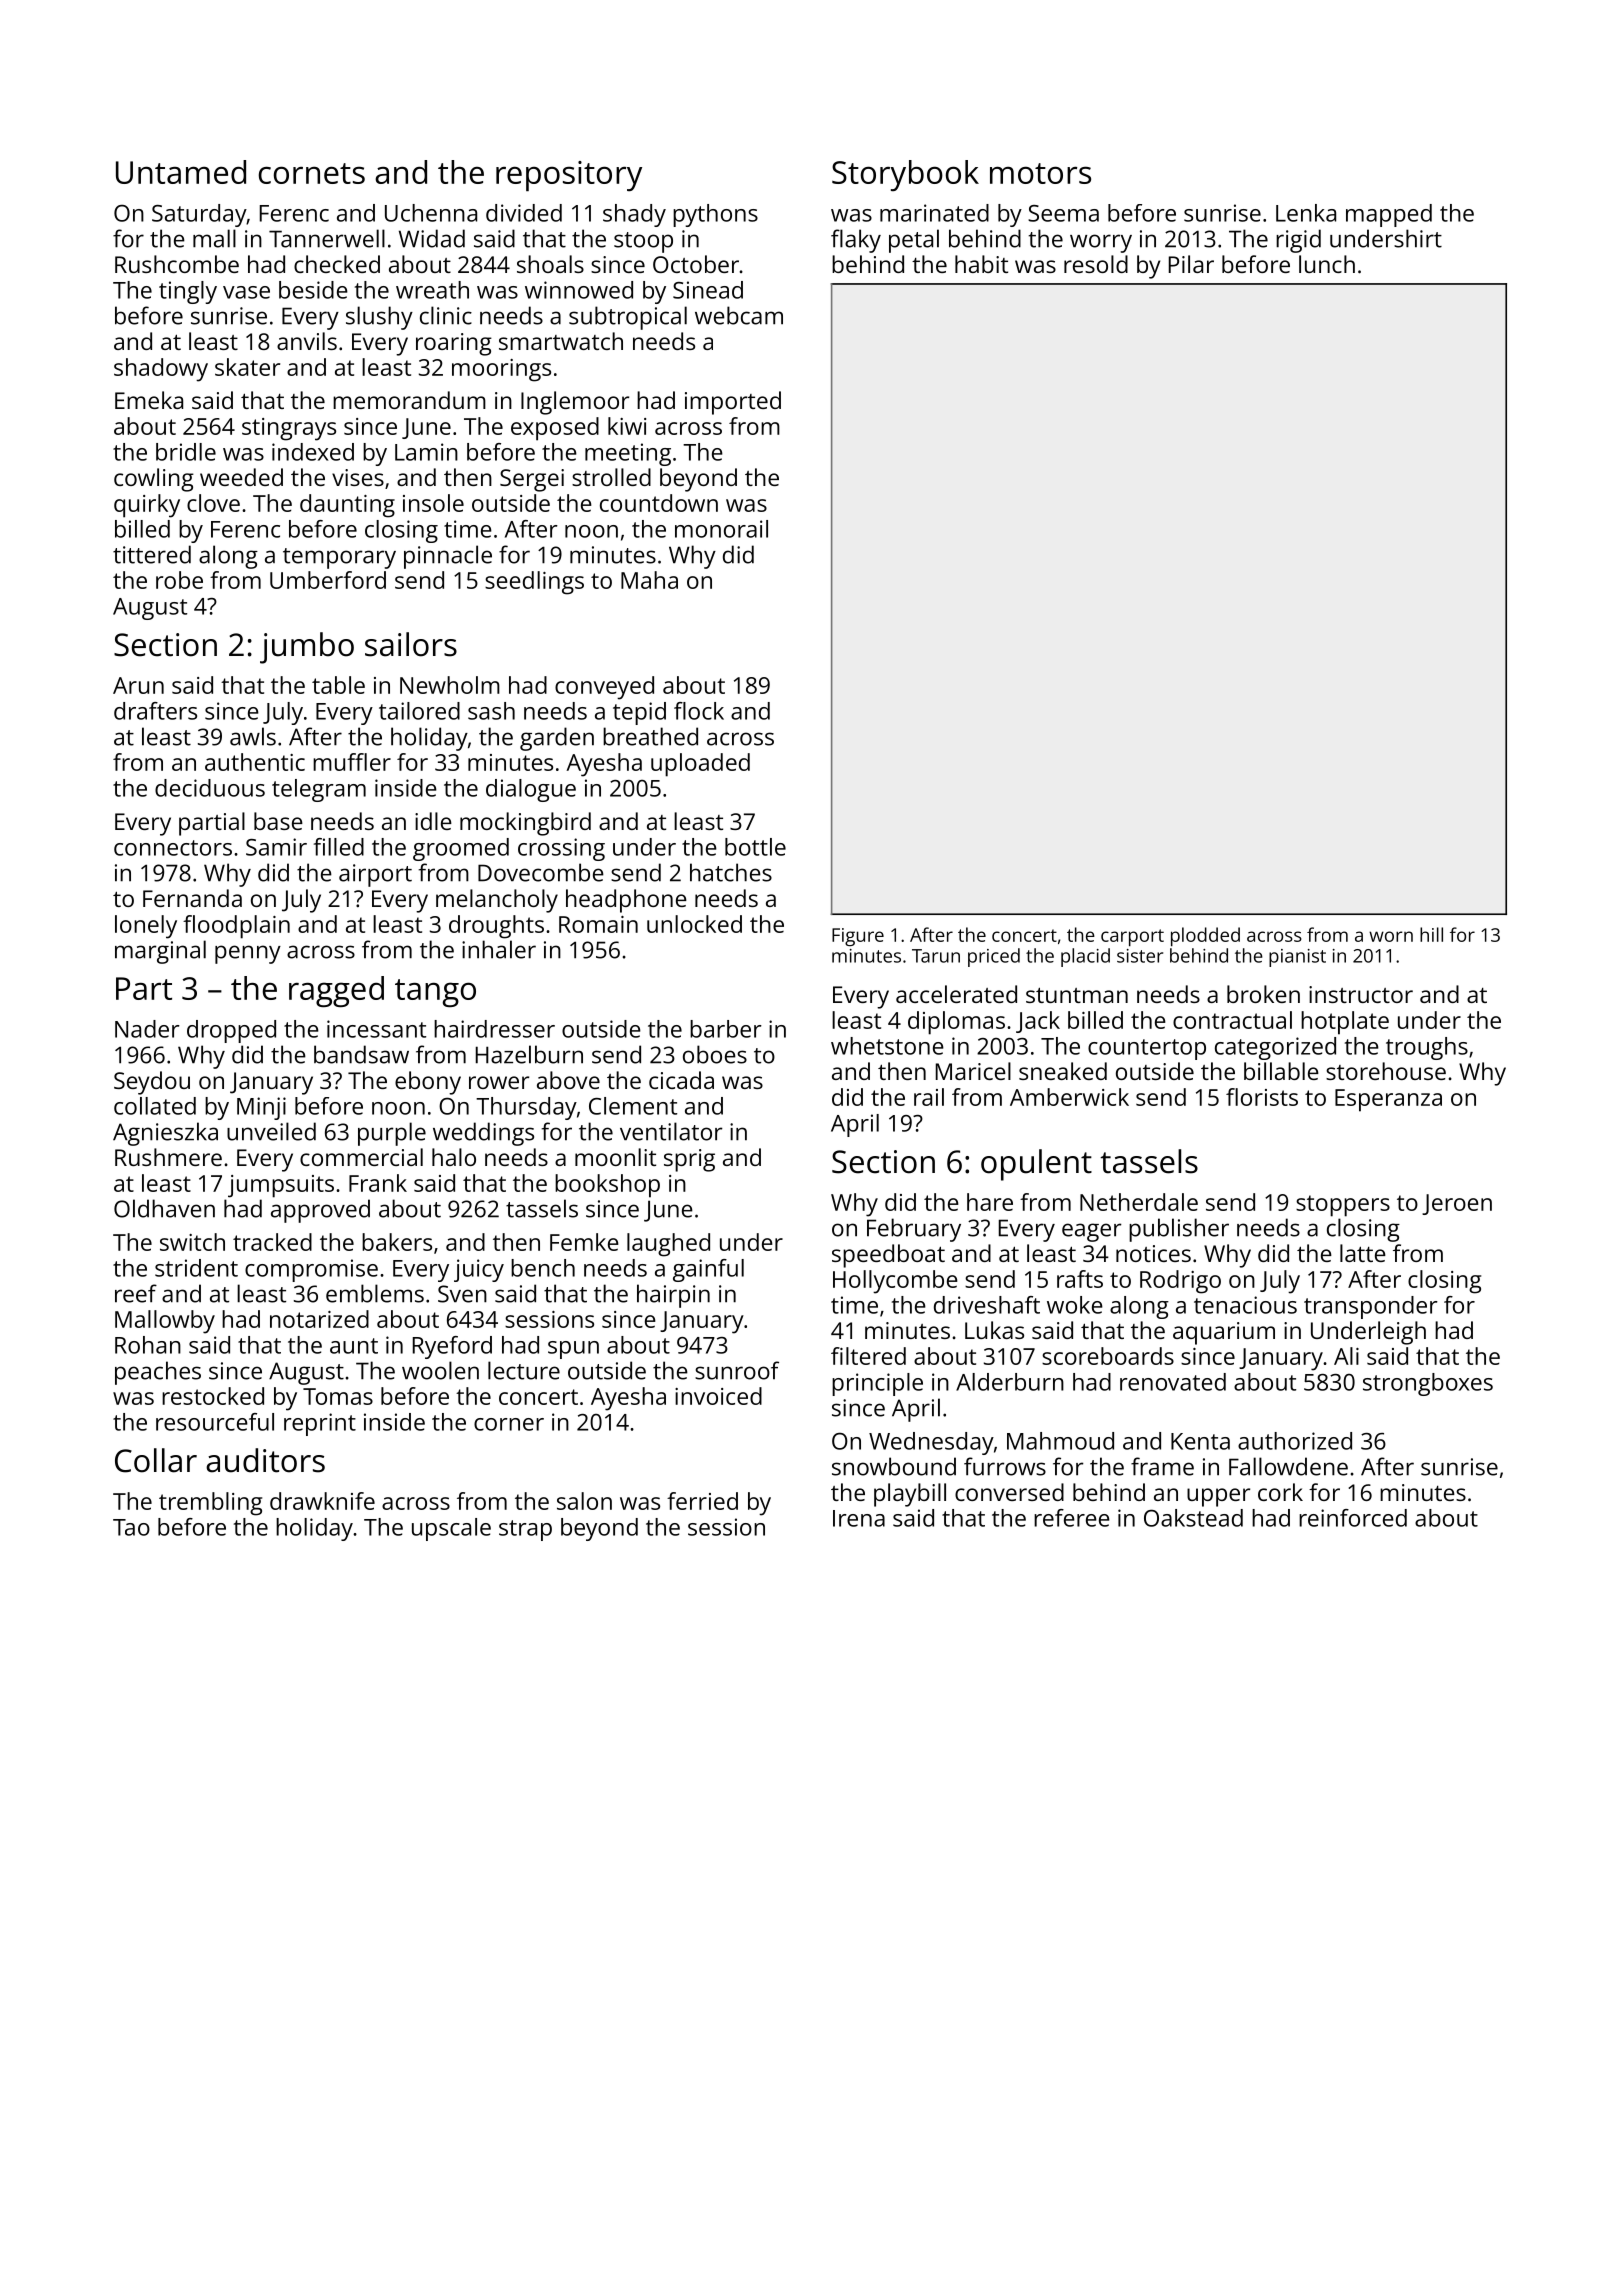 The height and width of the image is (2292, 1620). What do you see at coordinates (1306, 213) in the image?
I see `Lenka` at bounding box center [1306, 213].
